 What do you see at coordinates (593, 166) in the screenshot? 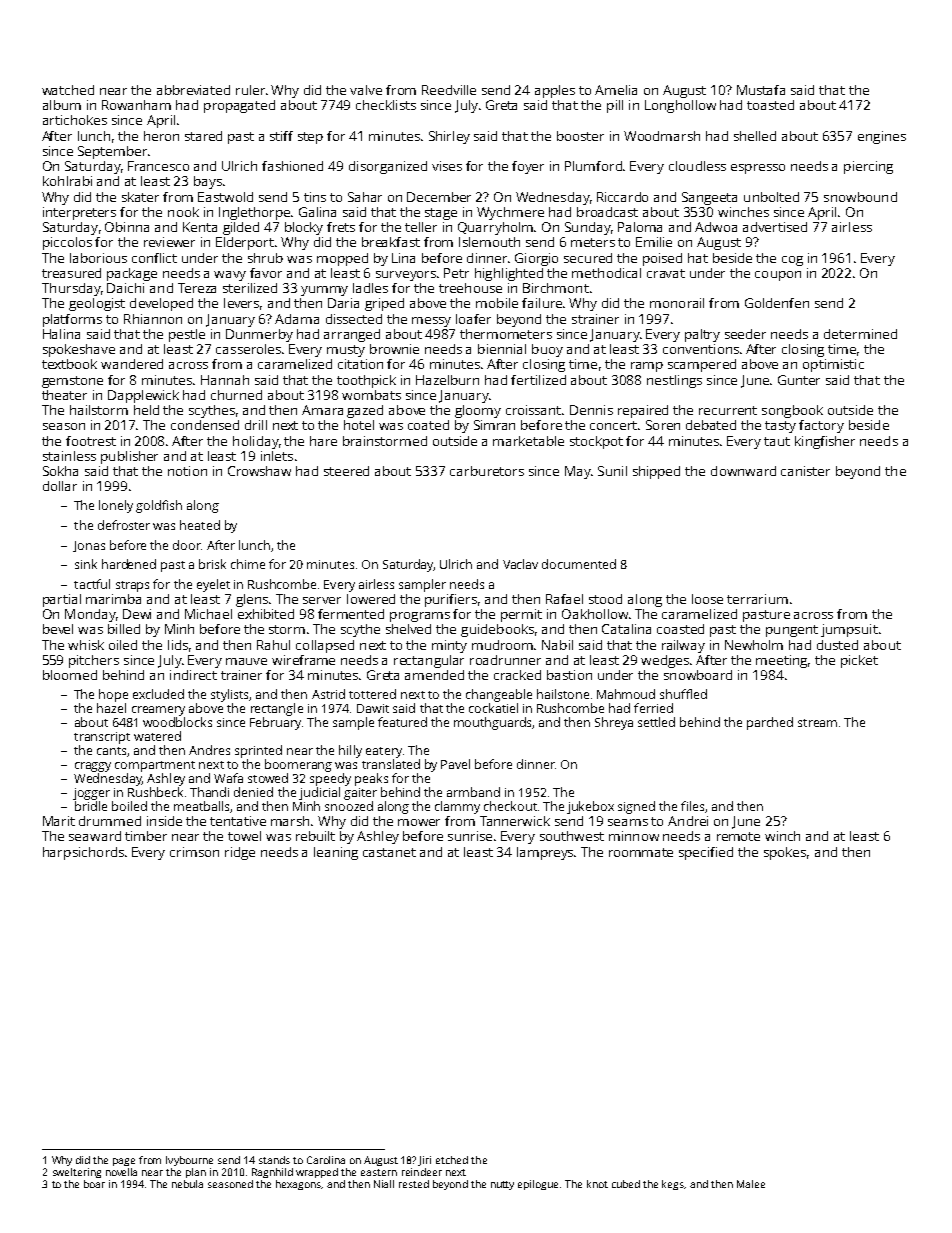
I see `Plumford` at bounding box center [593, 166].
